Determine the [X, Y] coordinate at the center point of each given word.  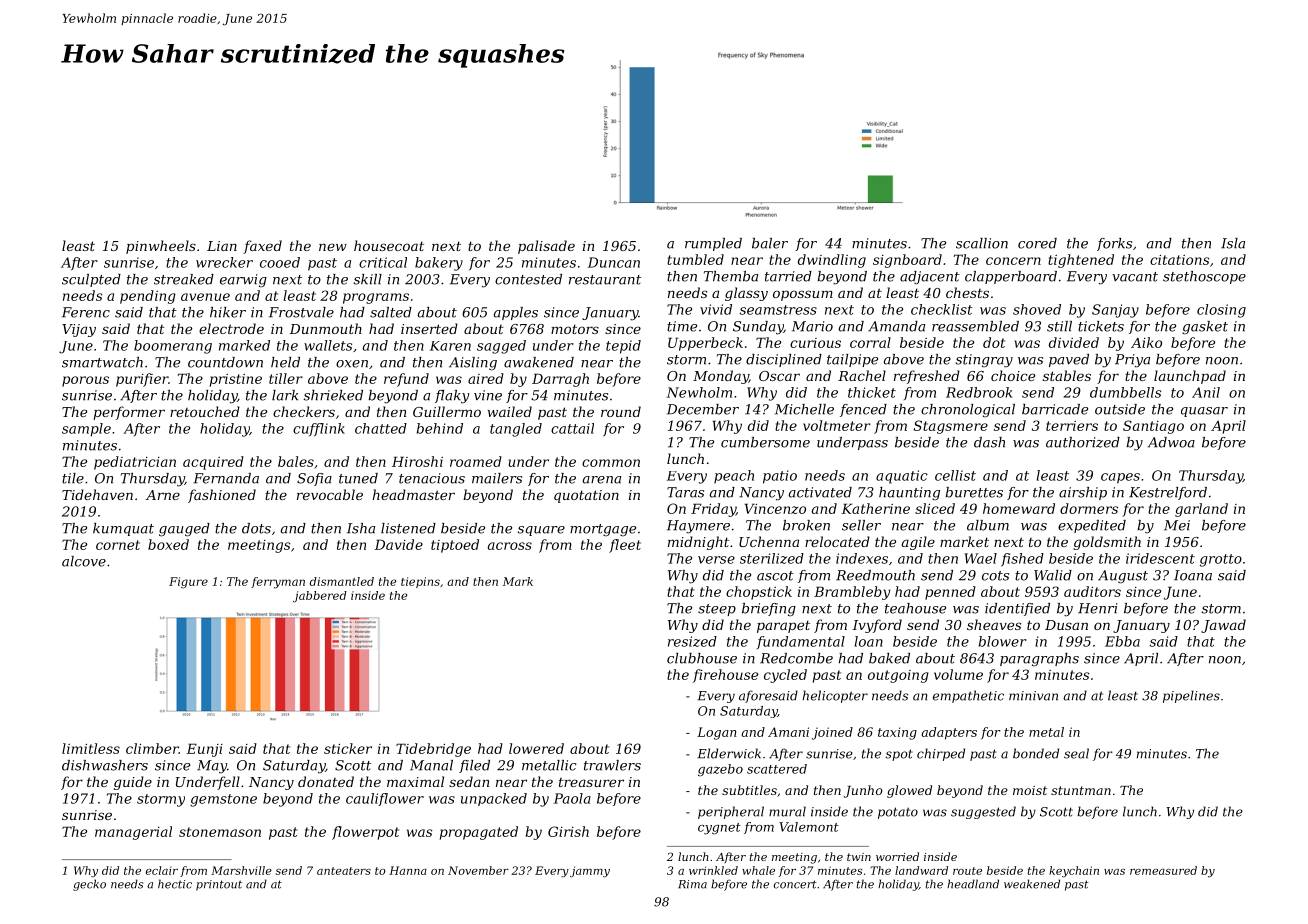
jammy [590, 871]
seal [1076, 753]
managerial [133, 833]
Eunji [204, 750]
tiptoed [455, 546]
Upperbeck [705, 344]
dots [256, 528]
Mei [1177, 525]
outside [1120, 409]
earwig [243, 280]
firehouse [725, 676]
